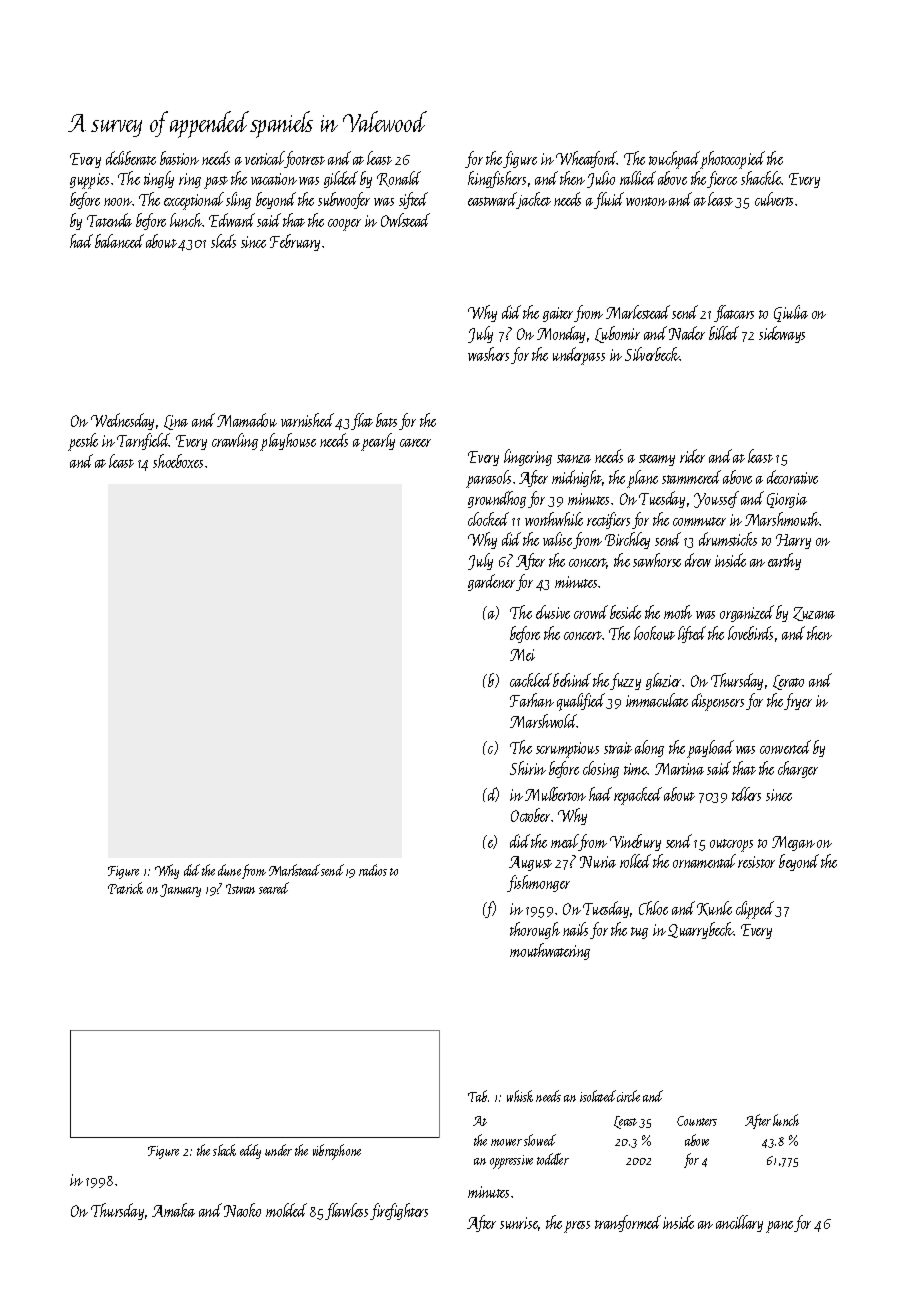 Image resolution: width=908 pixels, height=1316 pixels. Describe the element at coordinates (565, 842) in the screenshot. I see `meal` at that location.
